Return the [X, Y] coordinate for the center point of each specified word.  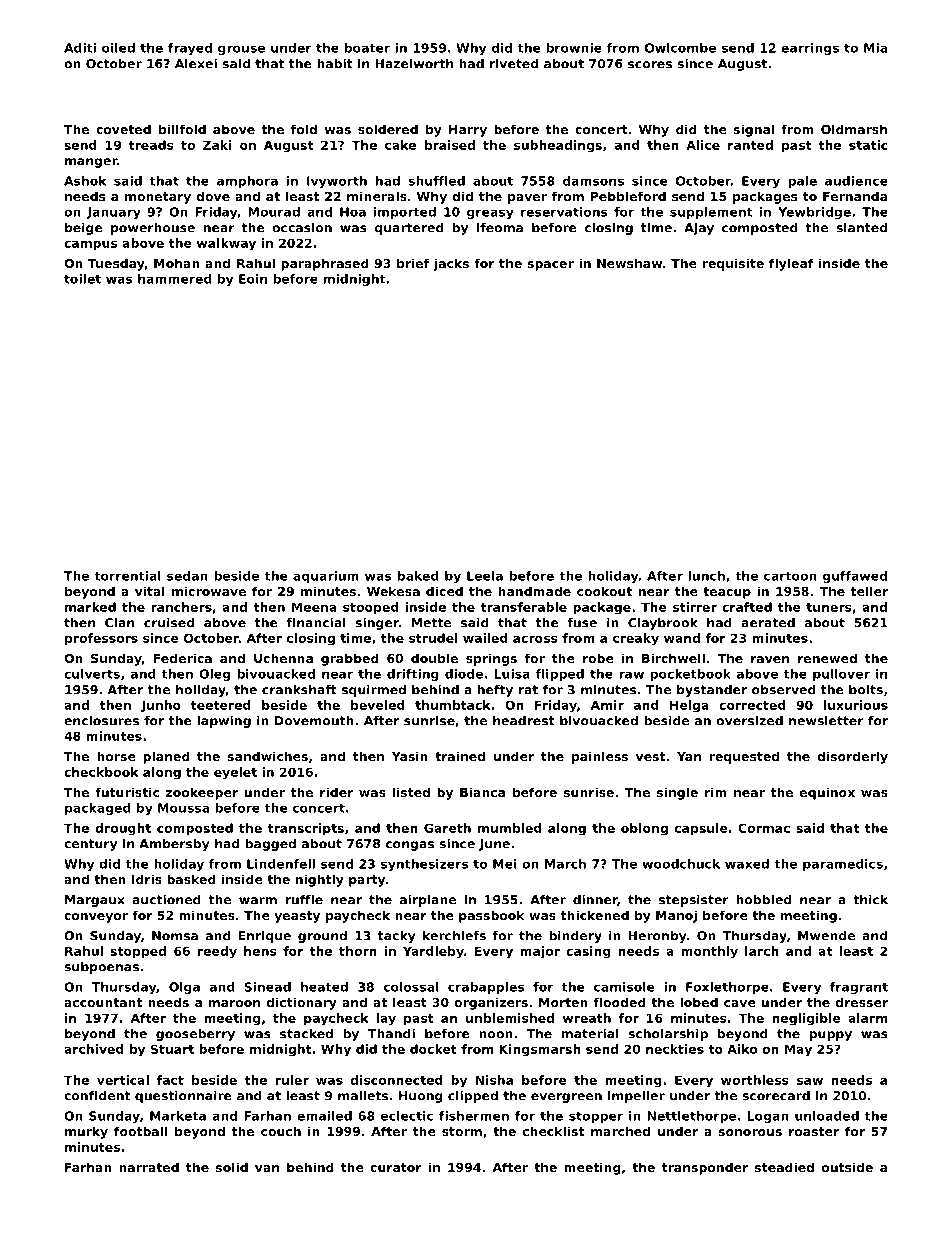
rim [716, 792]
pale [803, 182]
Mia [875, 48]
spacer [550, 266]
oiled [118, 48]
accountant [103, 1002]
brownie [574, 48]
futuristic [127, 792]
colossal [411, 987]
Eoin [253, 279]
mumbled [510, 828]
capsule [701, 829]
